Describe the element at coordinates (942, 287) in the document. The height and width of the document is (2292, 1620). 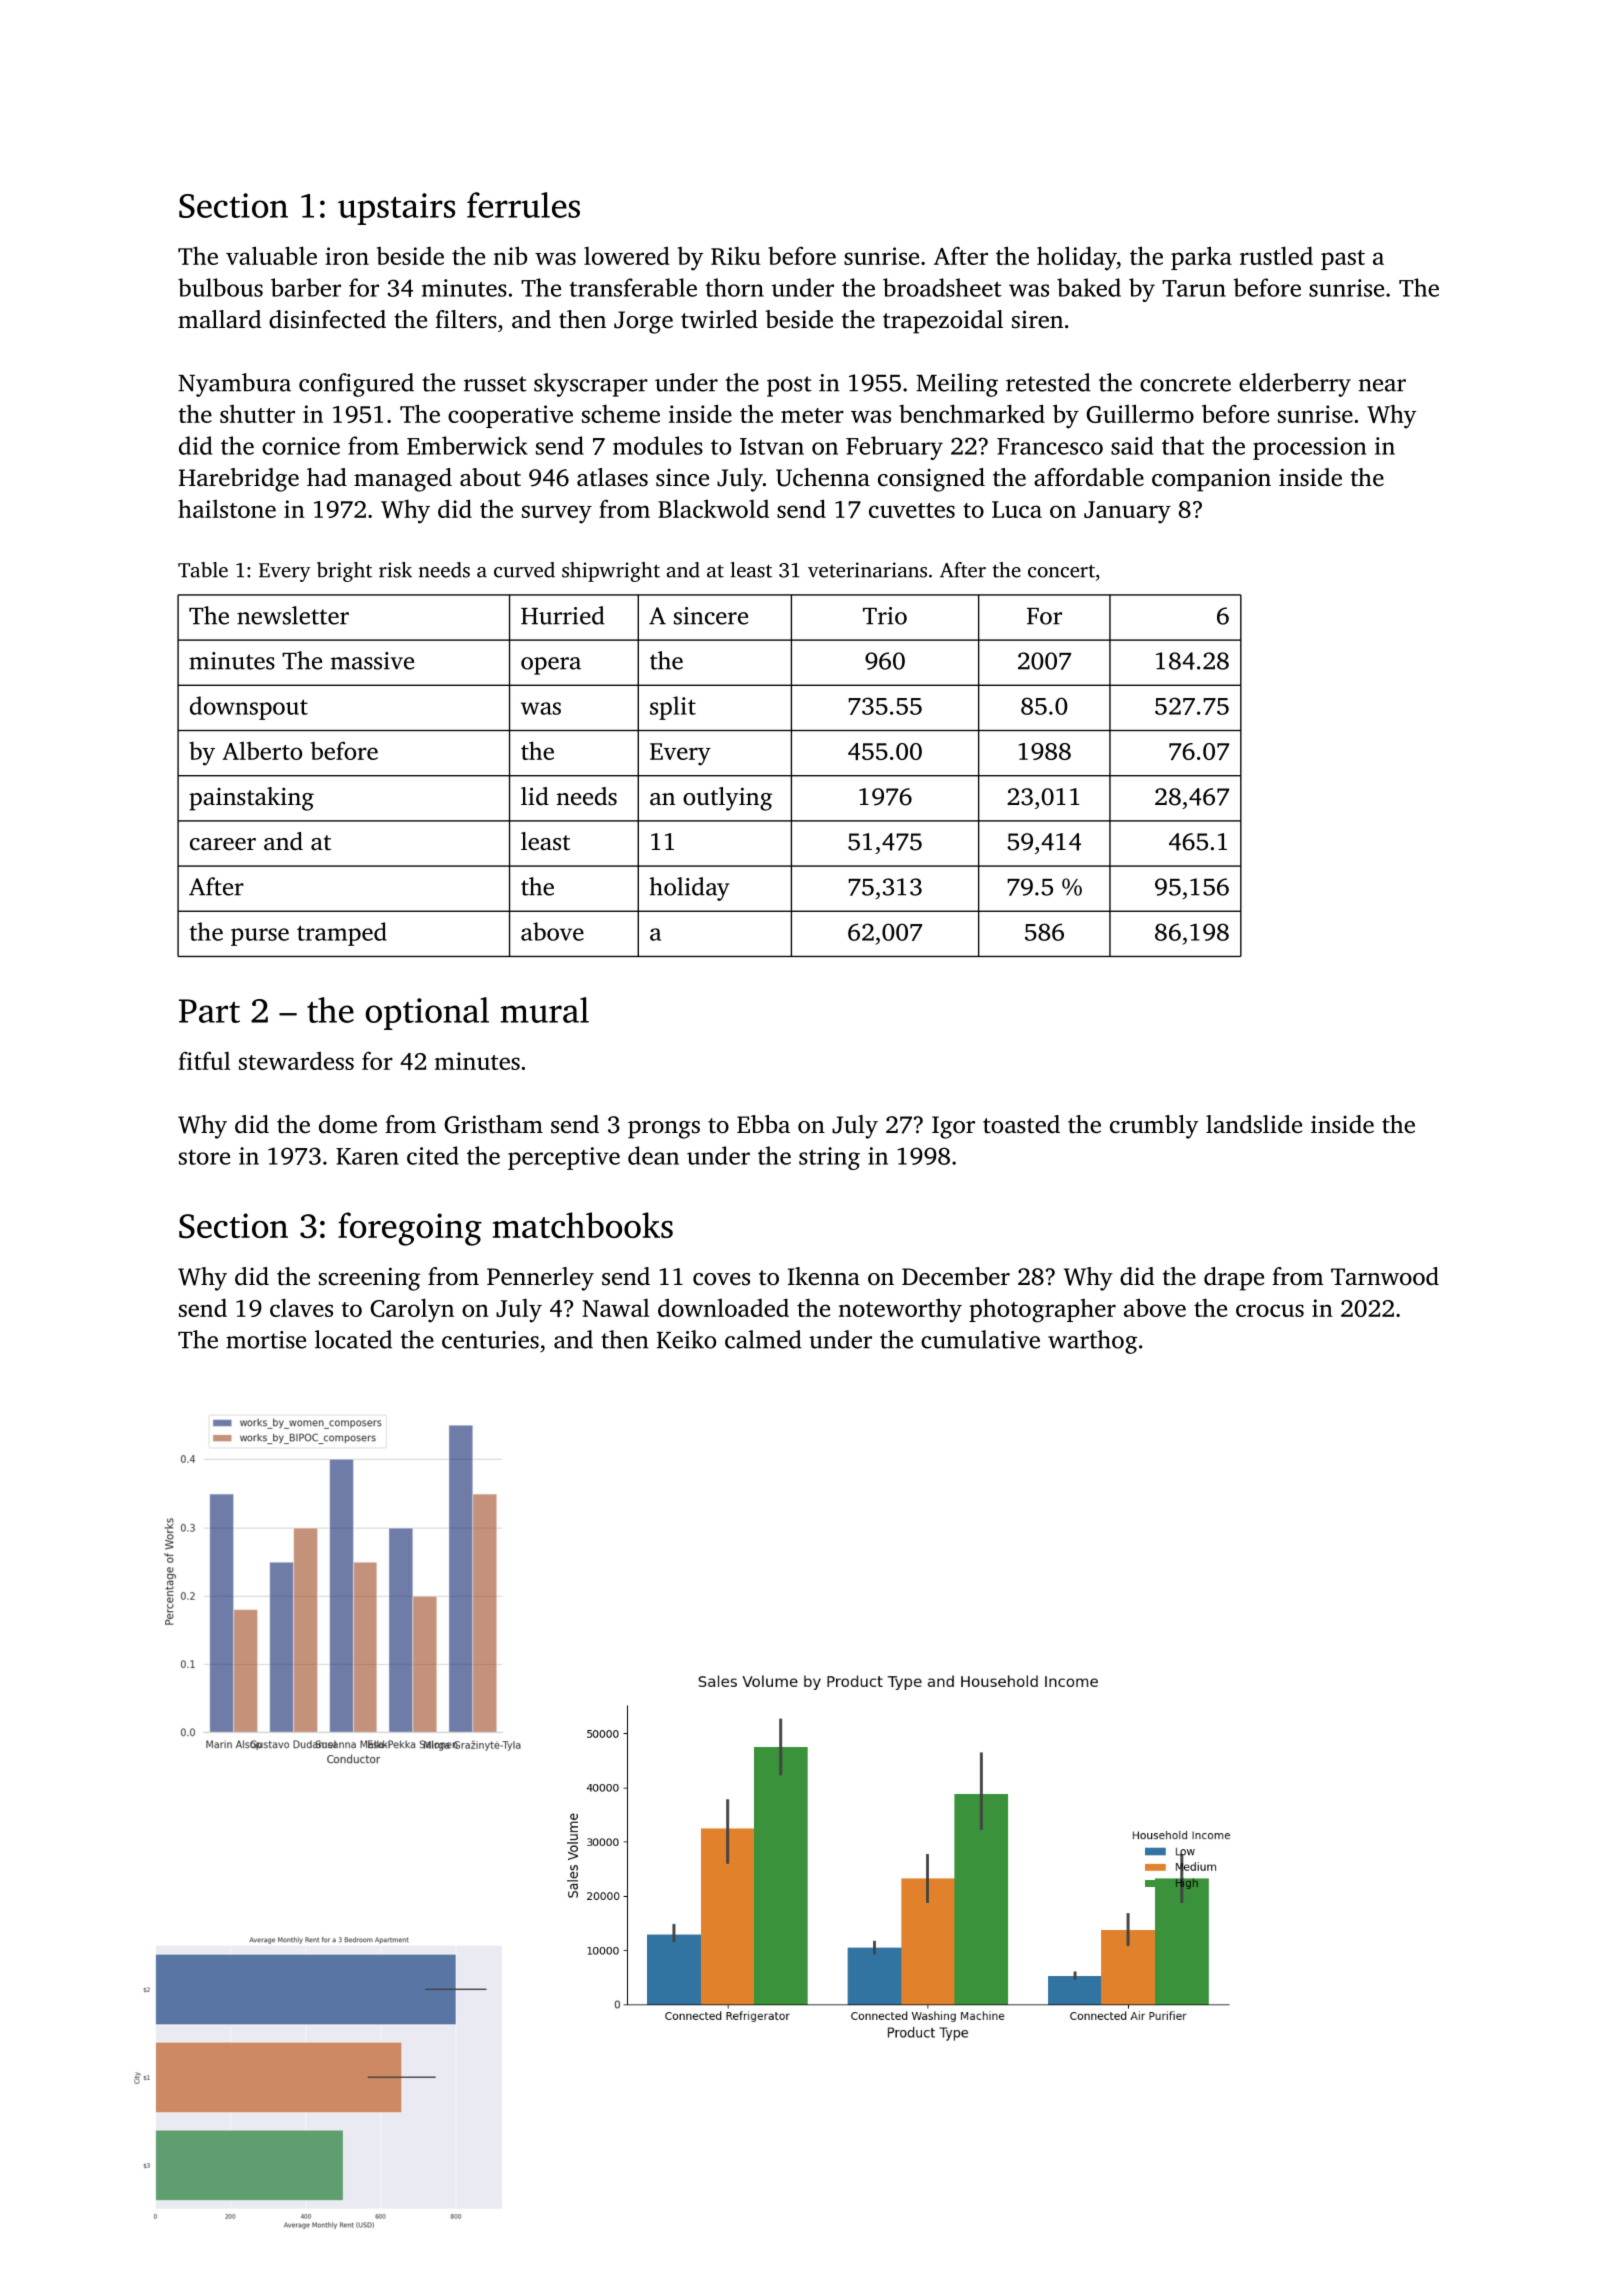
I see `broadsheet` at that location.
